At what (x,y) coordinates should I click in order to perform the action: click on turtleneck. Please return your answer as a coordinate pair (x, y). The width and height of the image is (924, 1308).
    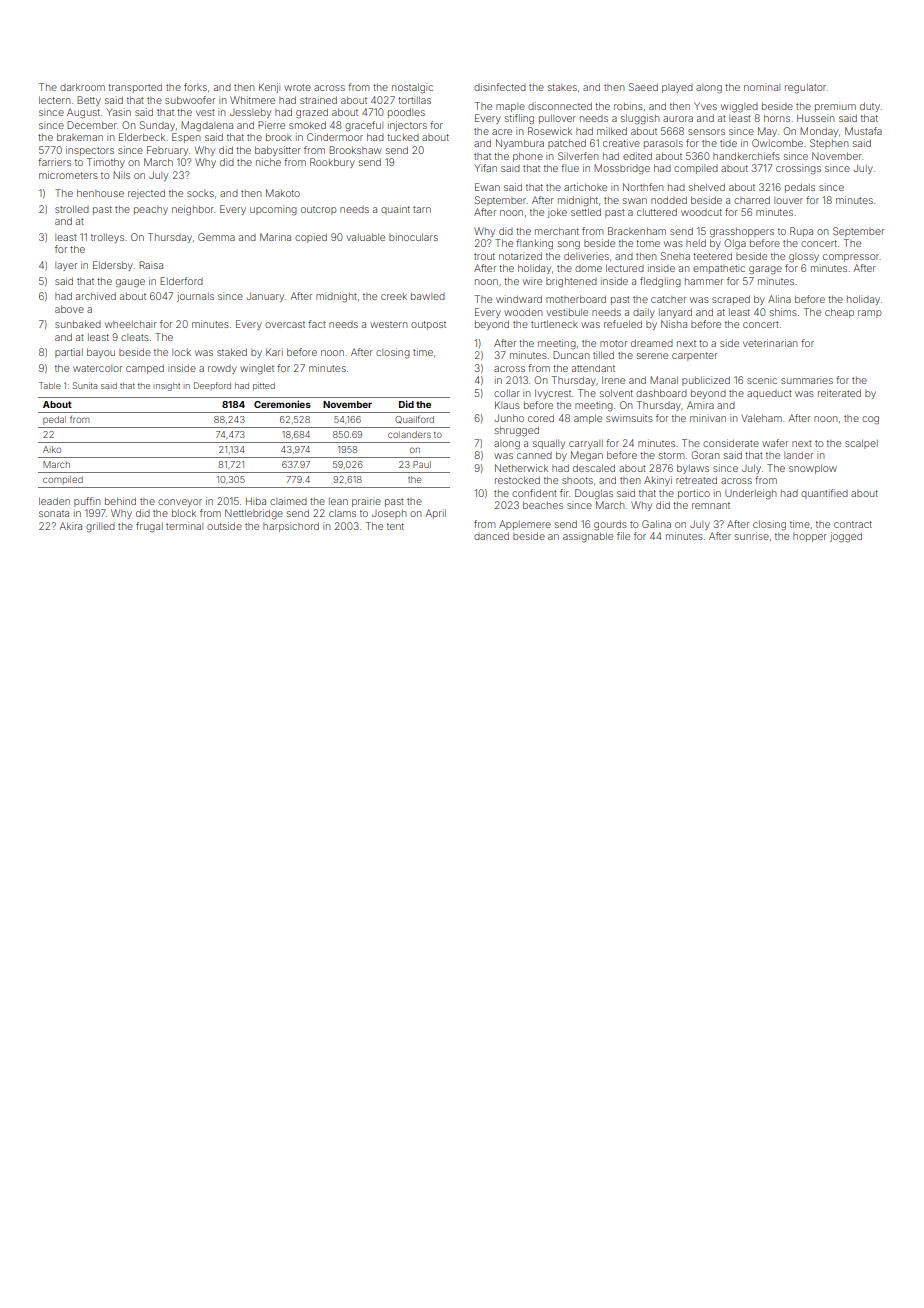
    Looking at the image, I should click on (554, 324).
